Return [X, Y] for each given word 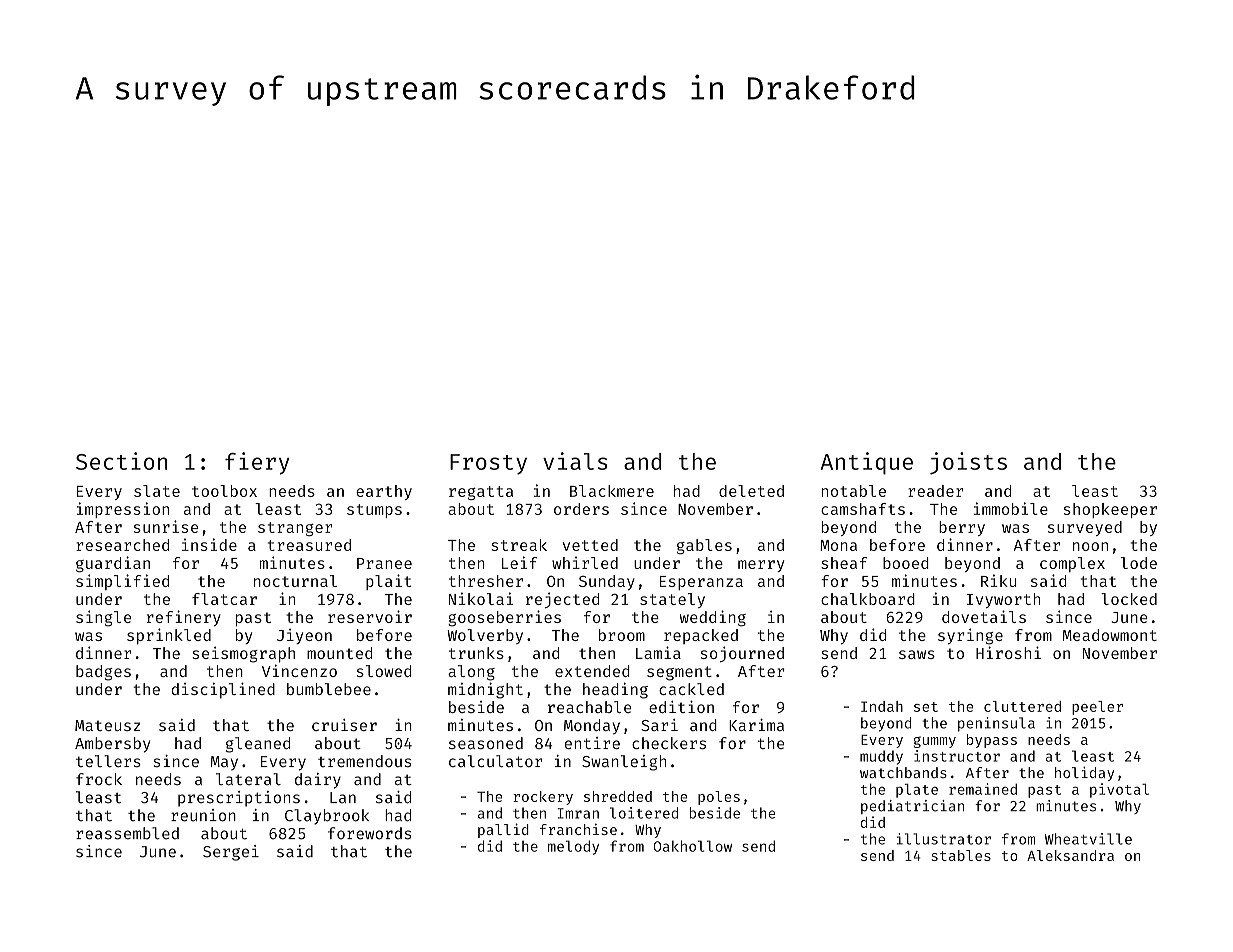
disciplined [223, 690]
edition [681, 706]
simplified [122, 582]
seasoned [486, 743]
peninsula [996, 724]
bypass [992, 741]
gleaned [258, 745]
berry [962, 528]
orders [581, 509]
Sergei [231, 853]
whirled [585, 562]
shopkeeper [1110, 510]
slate [157, 491]
